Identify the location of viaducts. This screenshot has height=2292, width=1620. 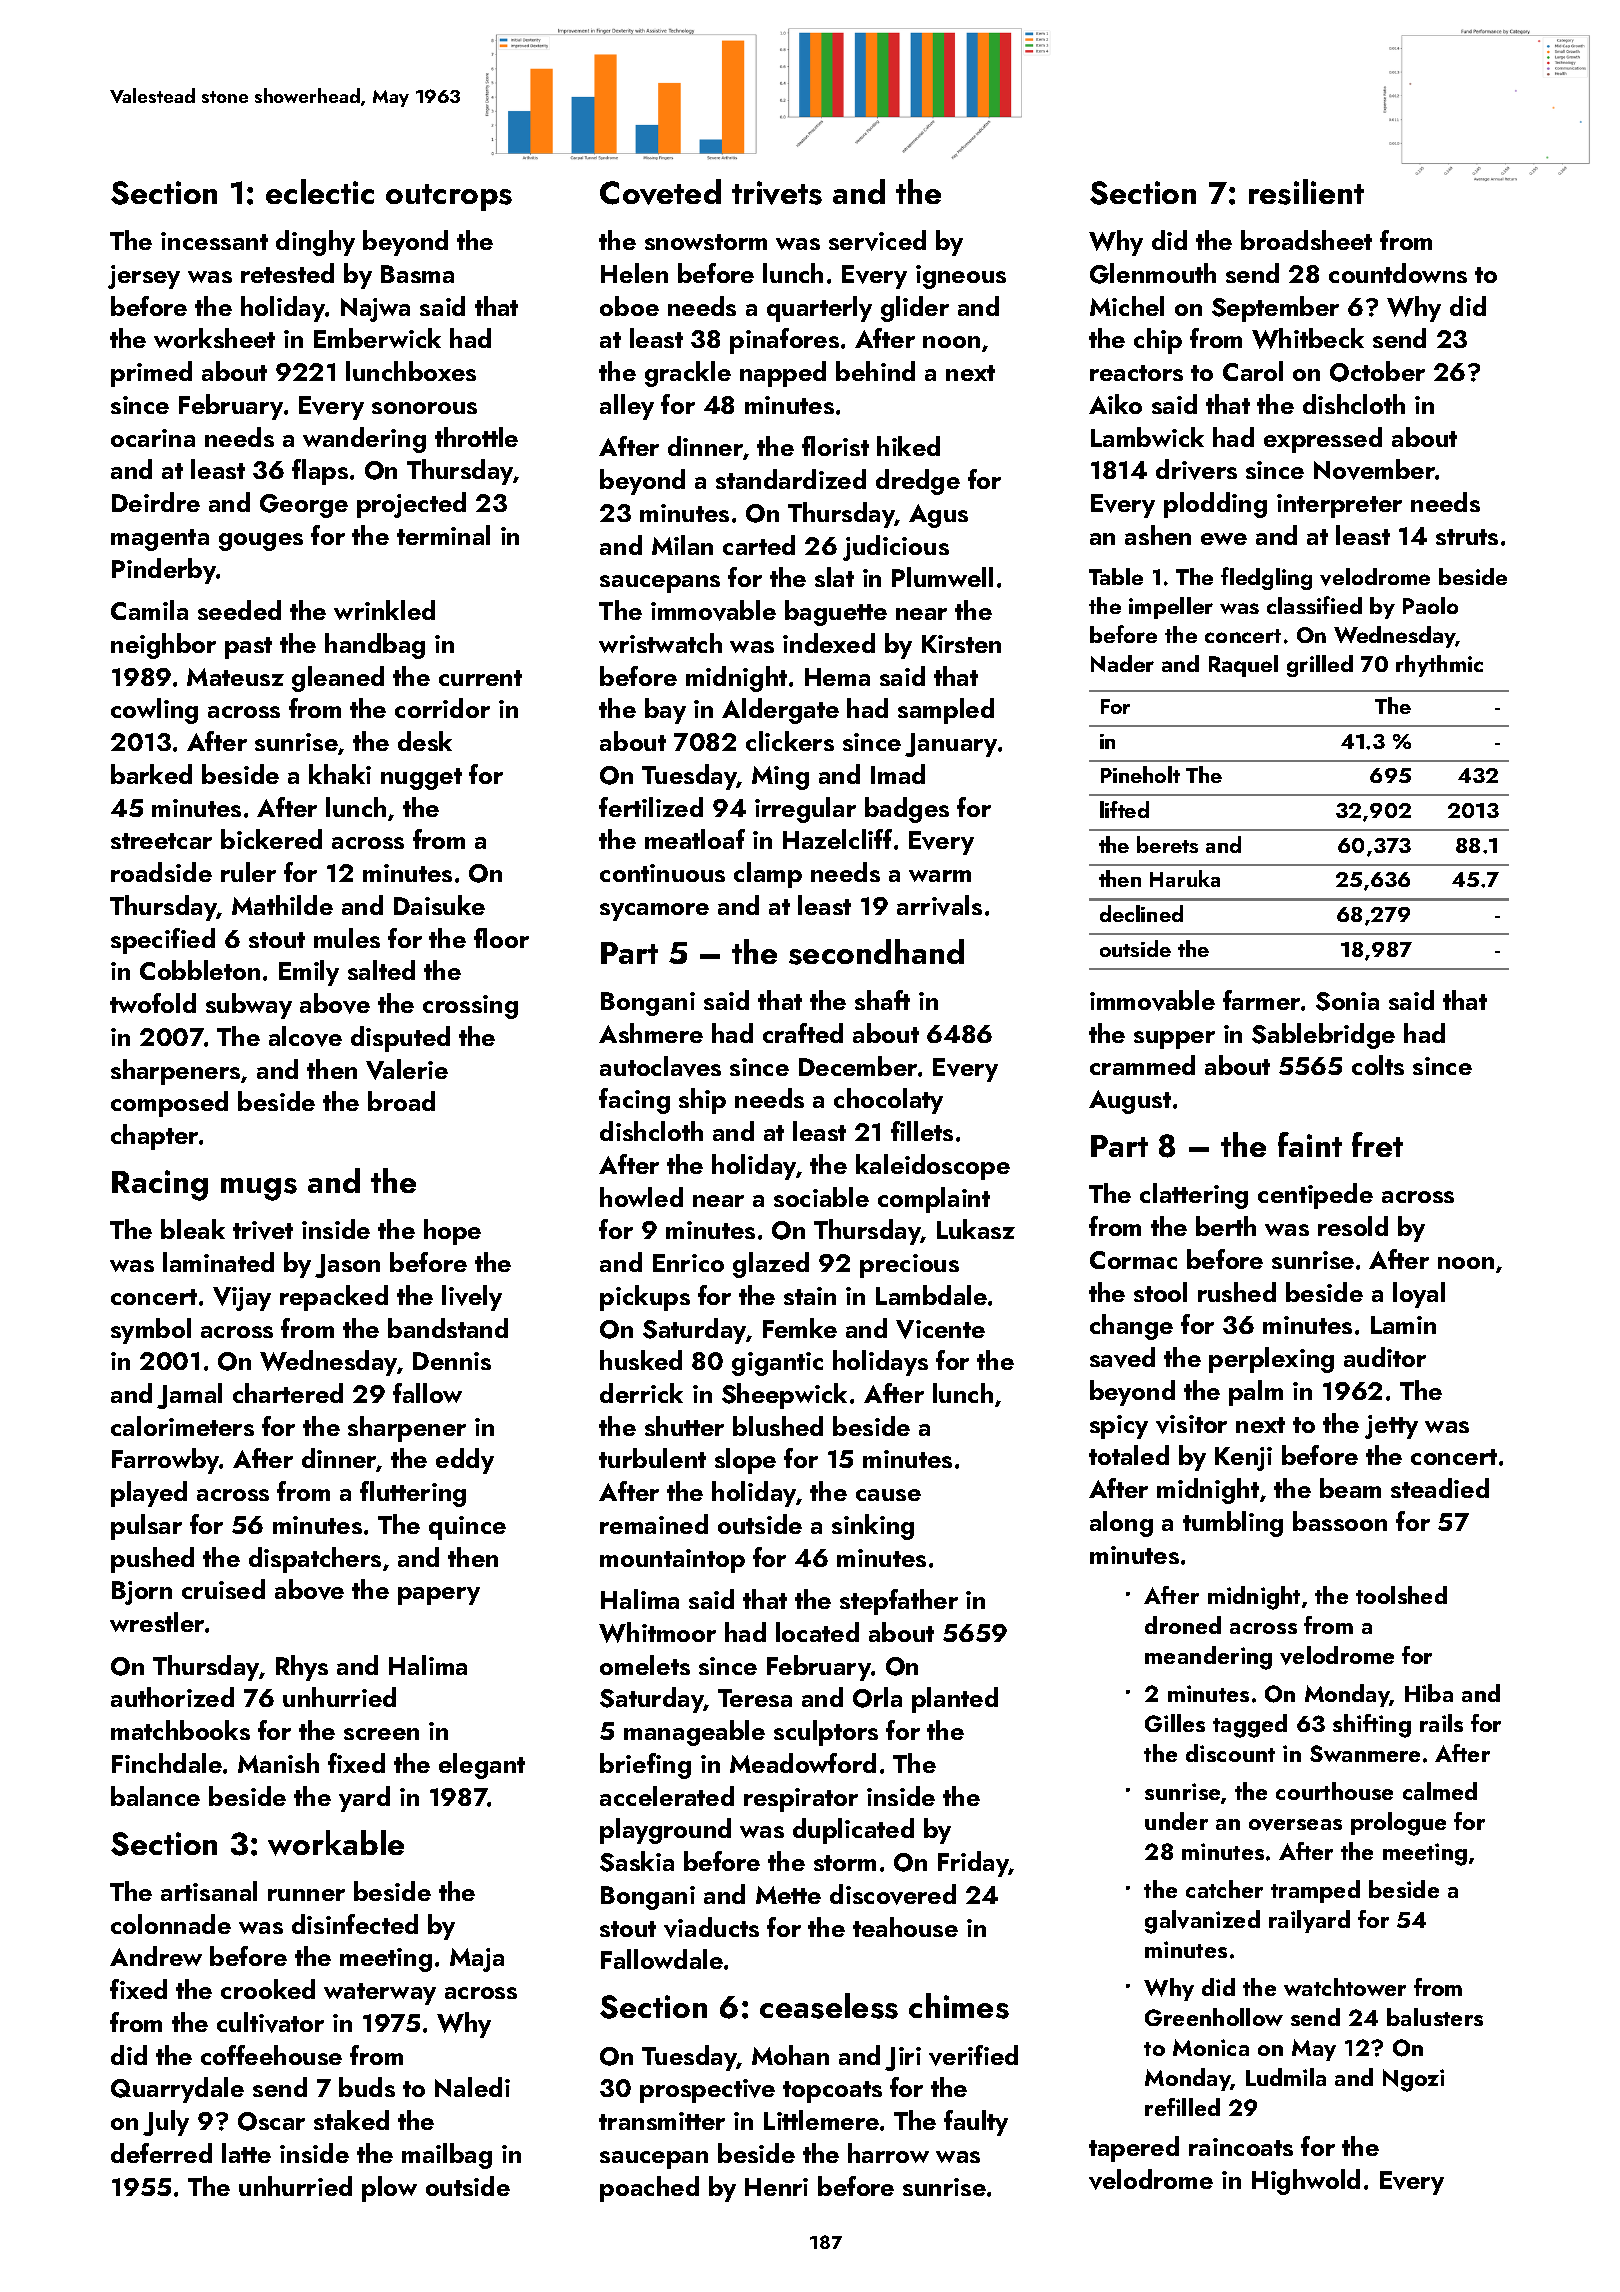
(711, 1927).
